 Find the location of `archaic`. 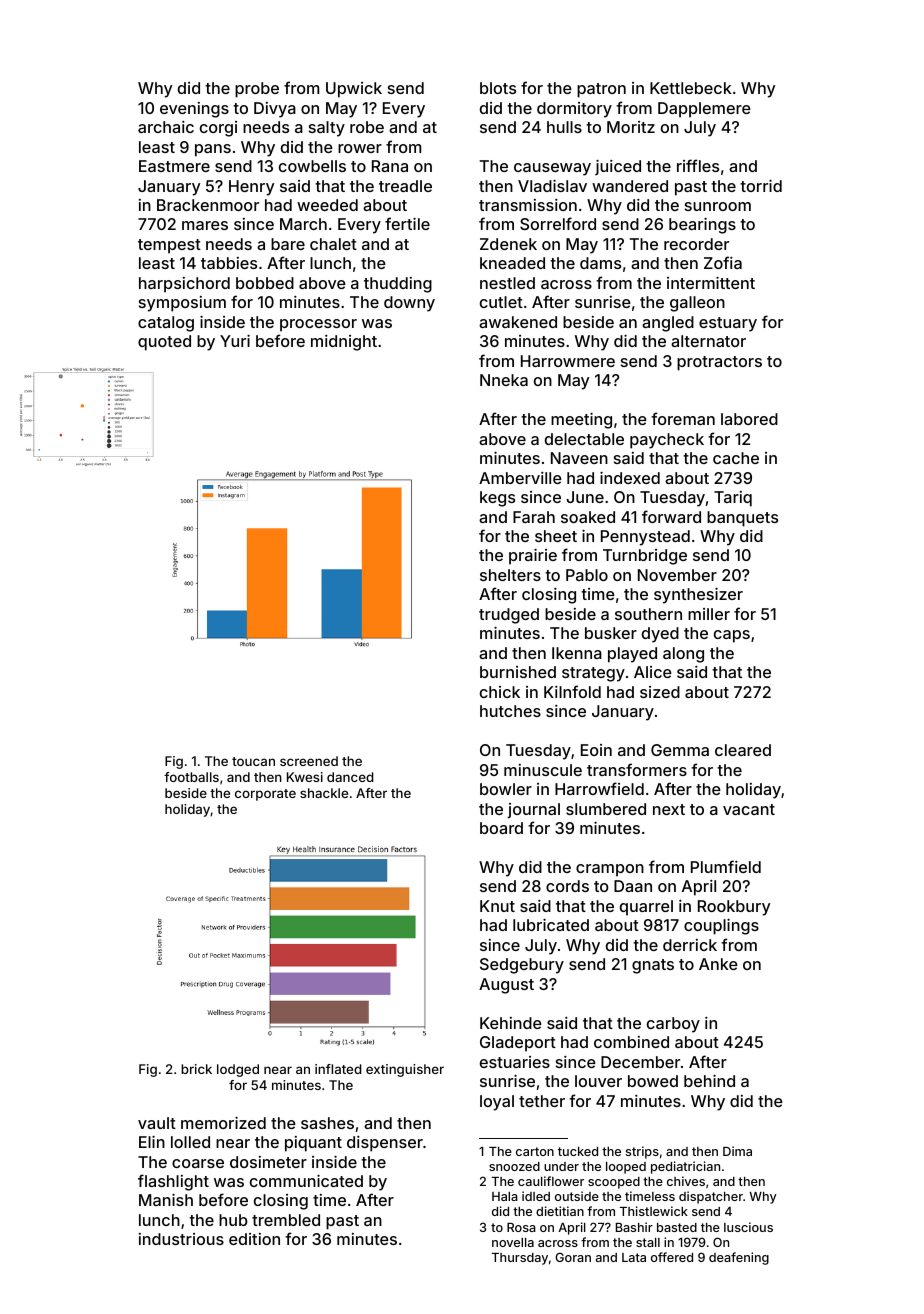

archaic is located at coordinates (166, 127).
